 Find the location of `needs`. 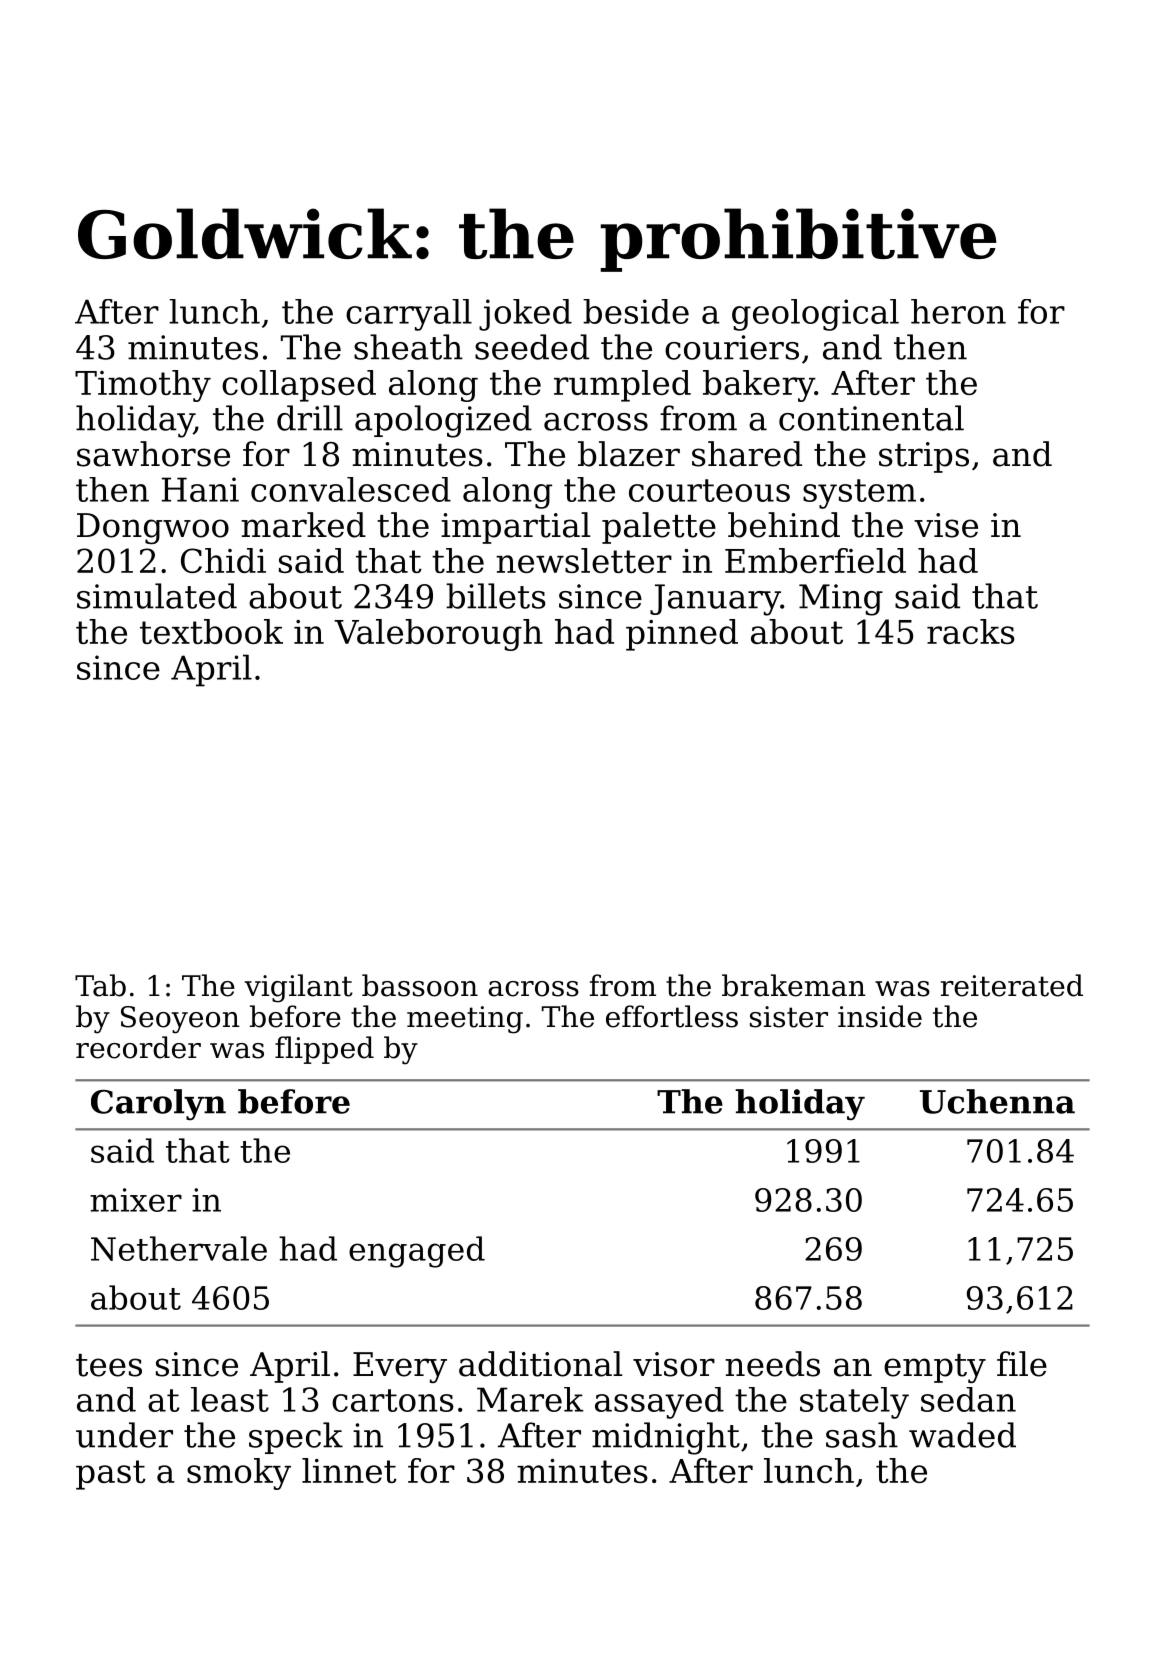

needs is located at coordinates (772, 1364).
